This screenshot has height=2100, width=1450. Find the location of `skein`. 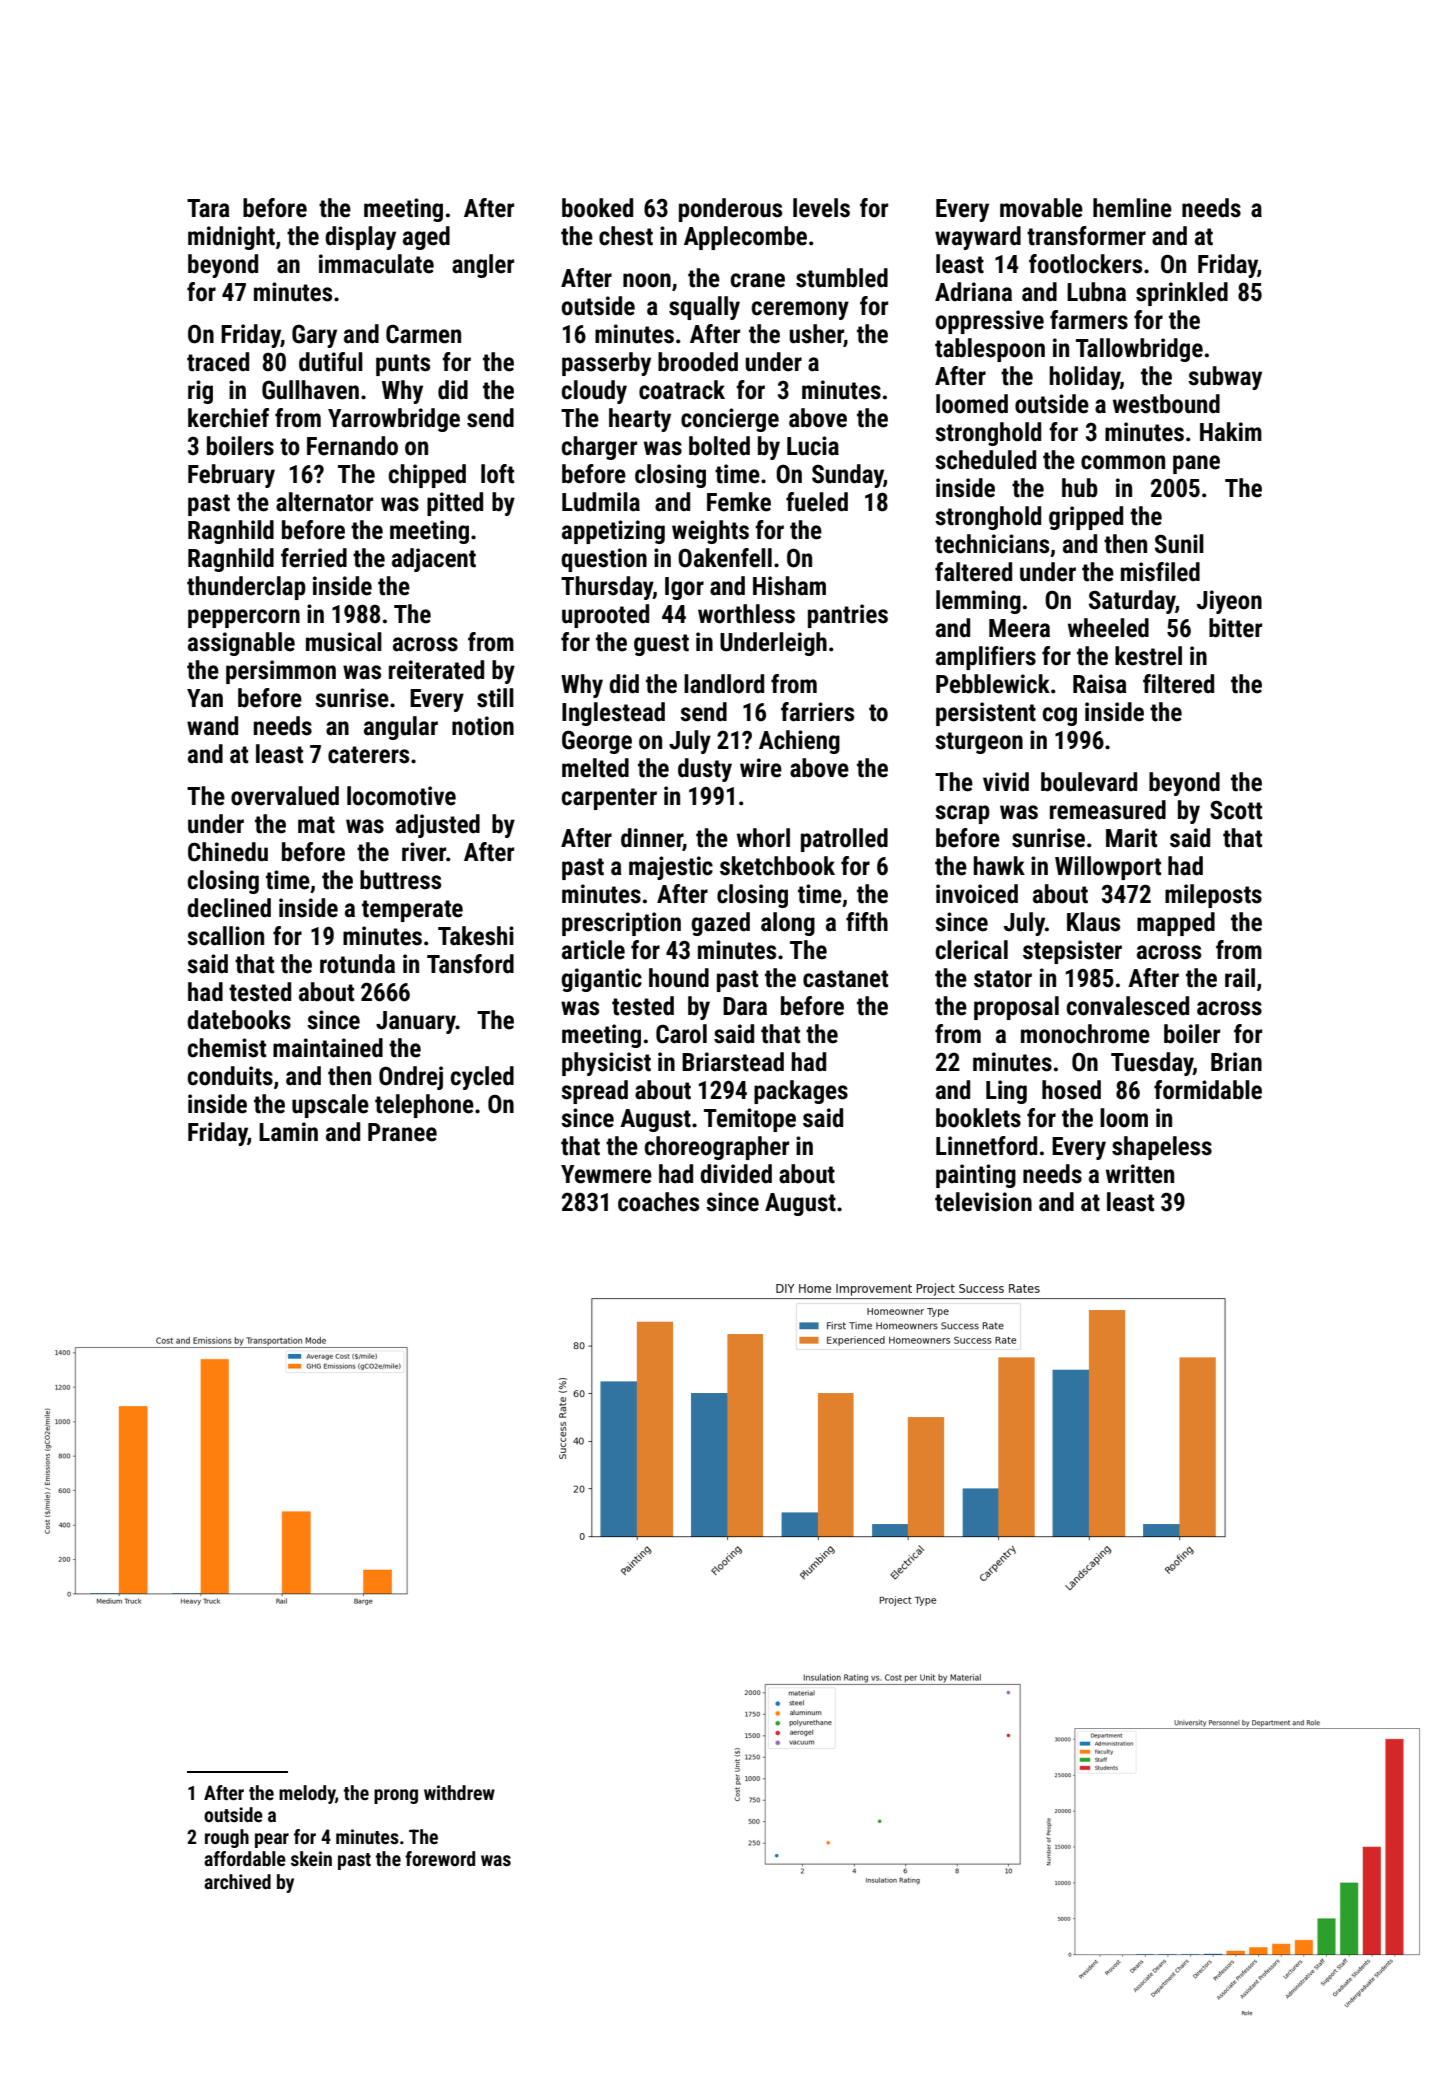

skein is located at coordinates (311, 1858).
